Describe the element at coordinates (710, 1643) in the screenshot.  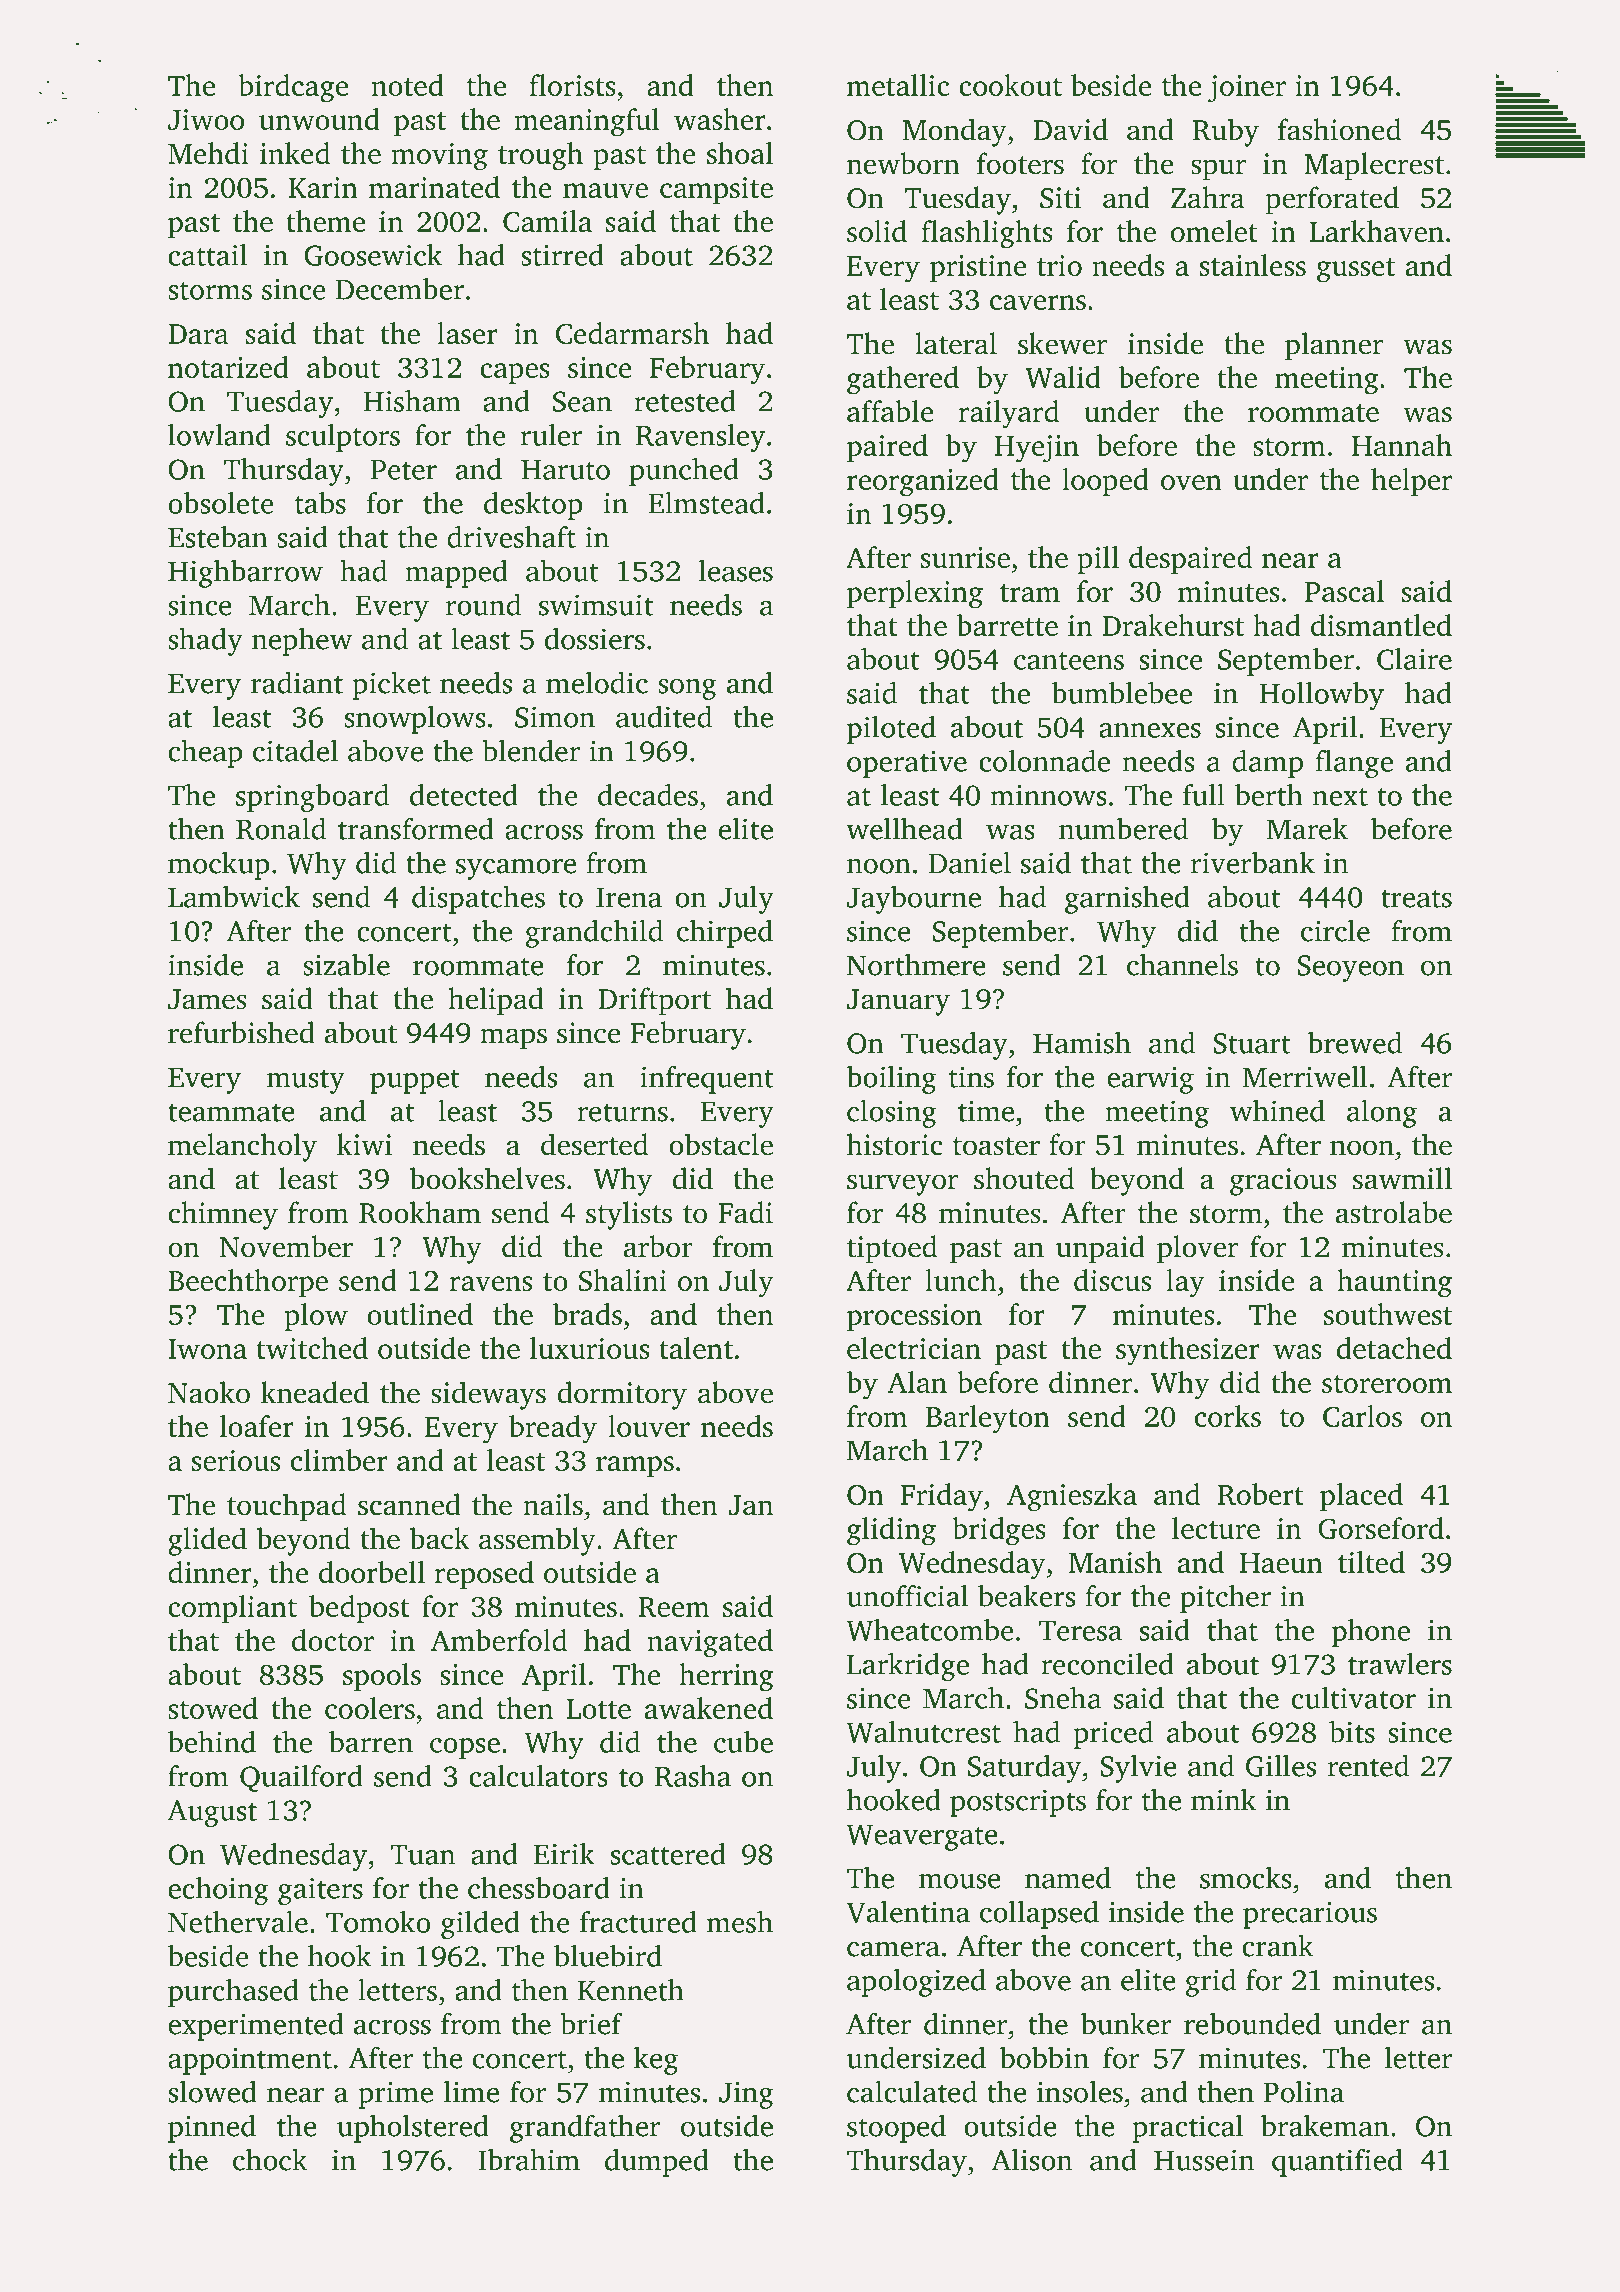
I see `navigated` at that location.
